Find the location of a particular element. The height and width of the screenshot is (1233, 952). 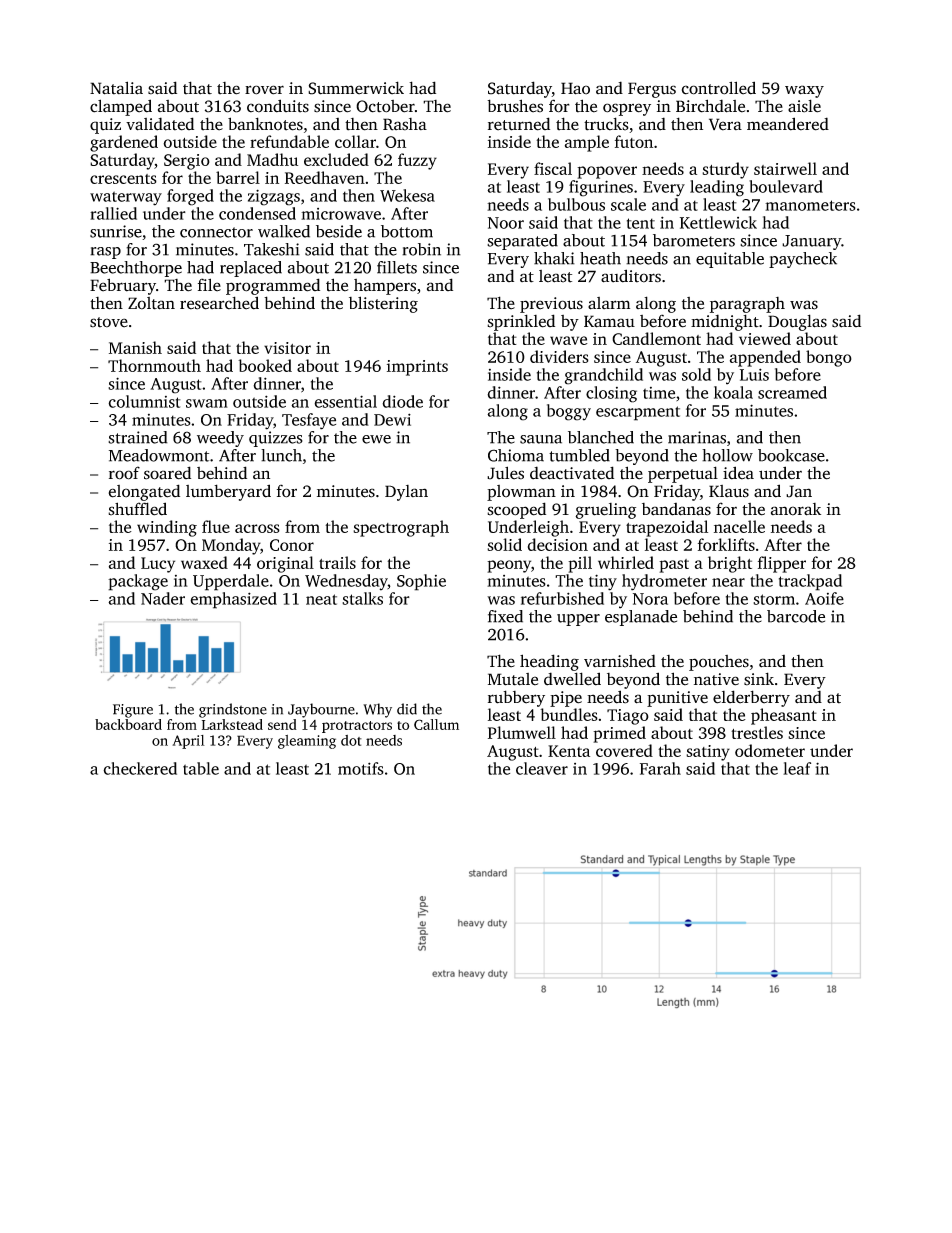

stairwell is located at coordinates (785, 168).
